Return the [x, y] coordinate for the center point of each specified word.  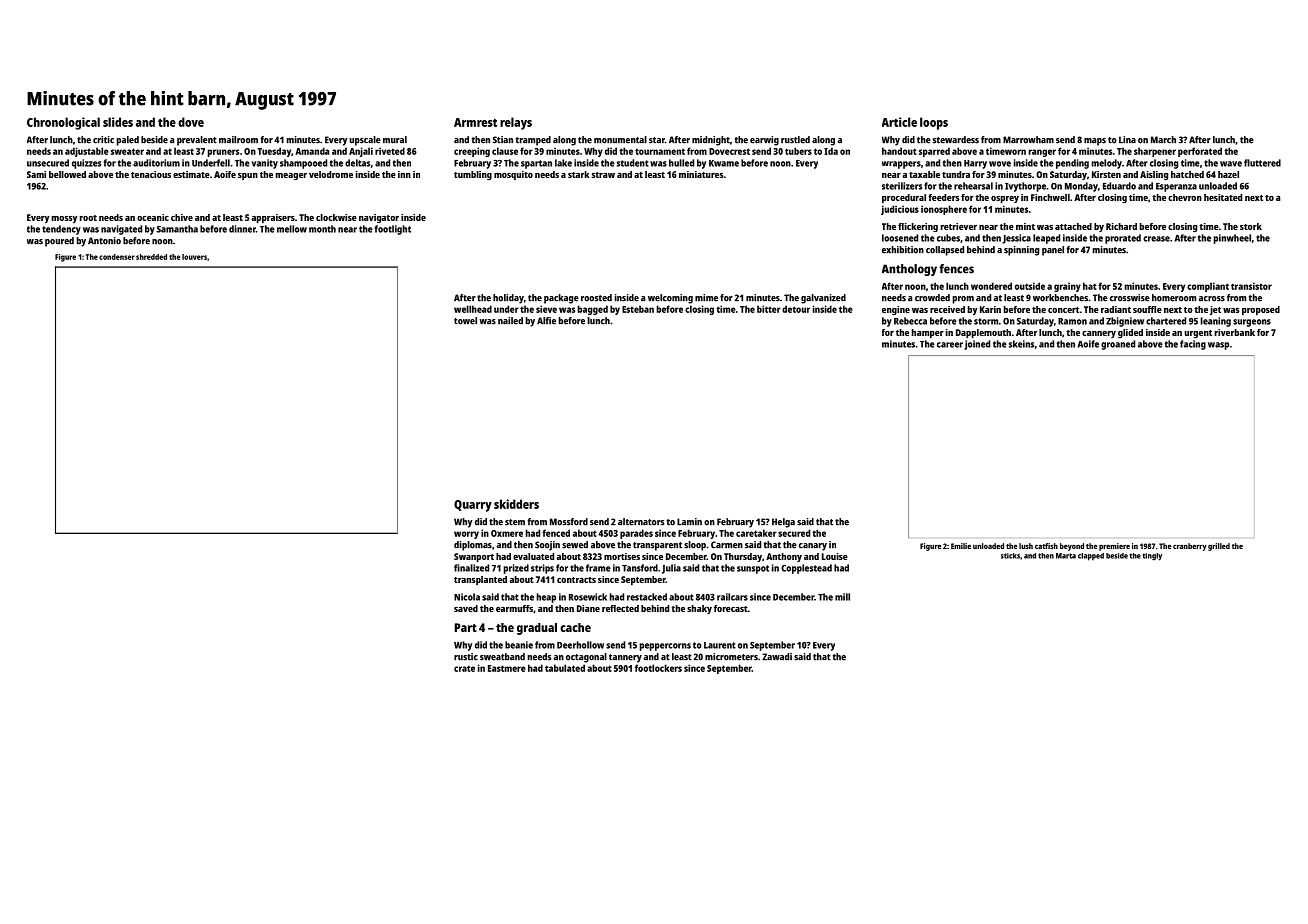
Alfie [546, 321]
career [950, 345]
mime [706, 298]
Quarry [473, 506]
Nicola [467, 597]
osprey [1005, 199]
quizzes [86, 164]
